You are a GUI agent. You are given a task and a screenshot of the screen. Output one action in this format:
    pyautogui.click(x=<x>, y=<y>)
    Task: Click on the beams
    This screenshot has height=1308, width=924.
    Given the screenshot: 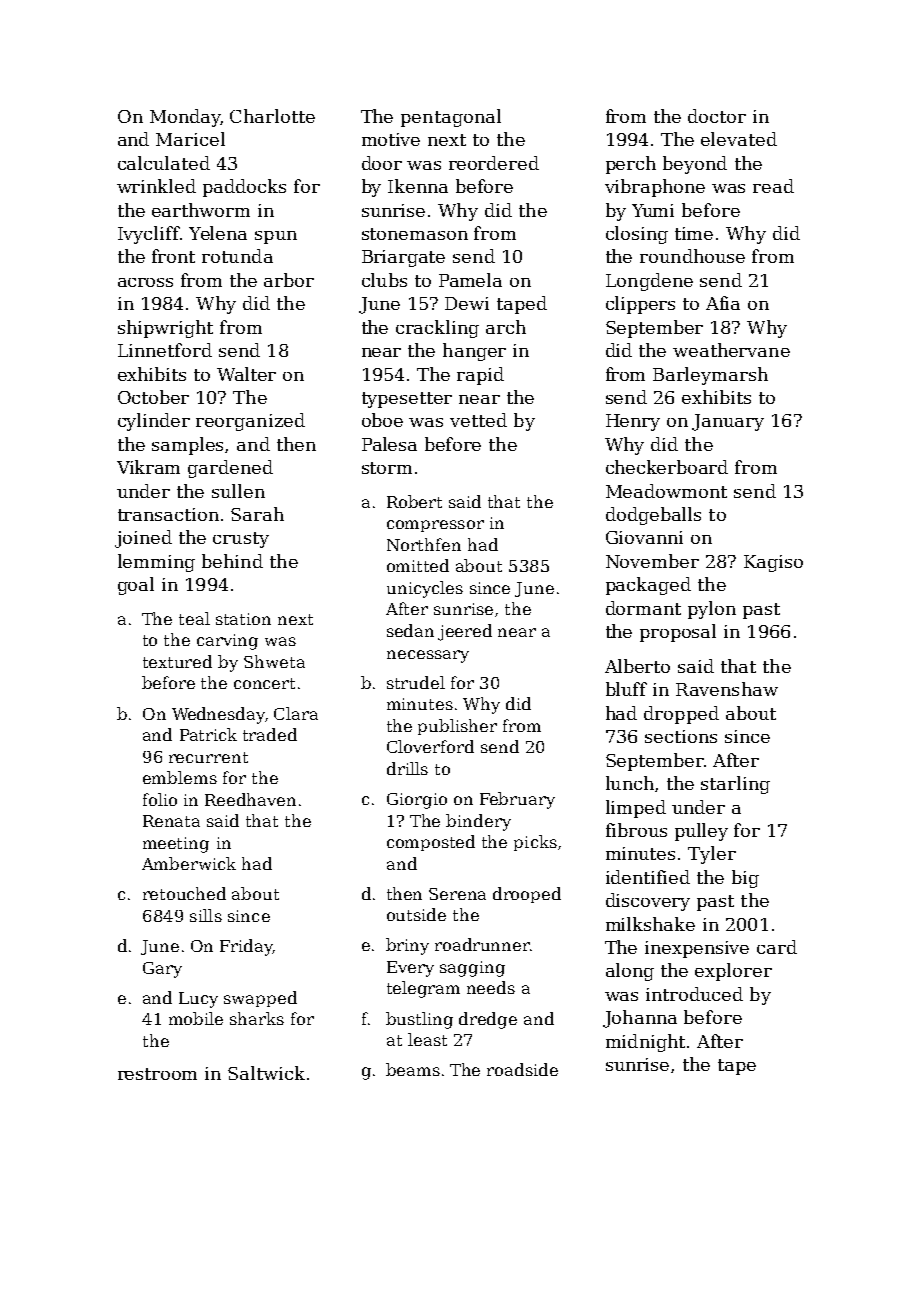 What is the action you would take?
    pyautogui.click(x=413, y=1069)
